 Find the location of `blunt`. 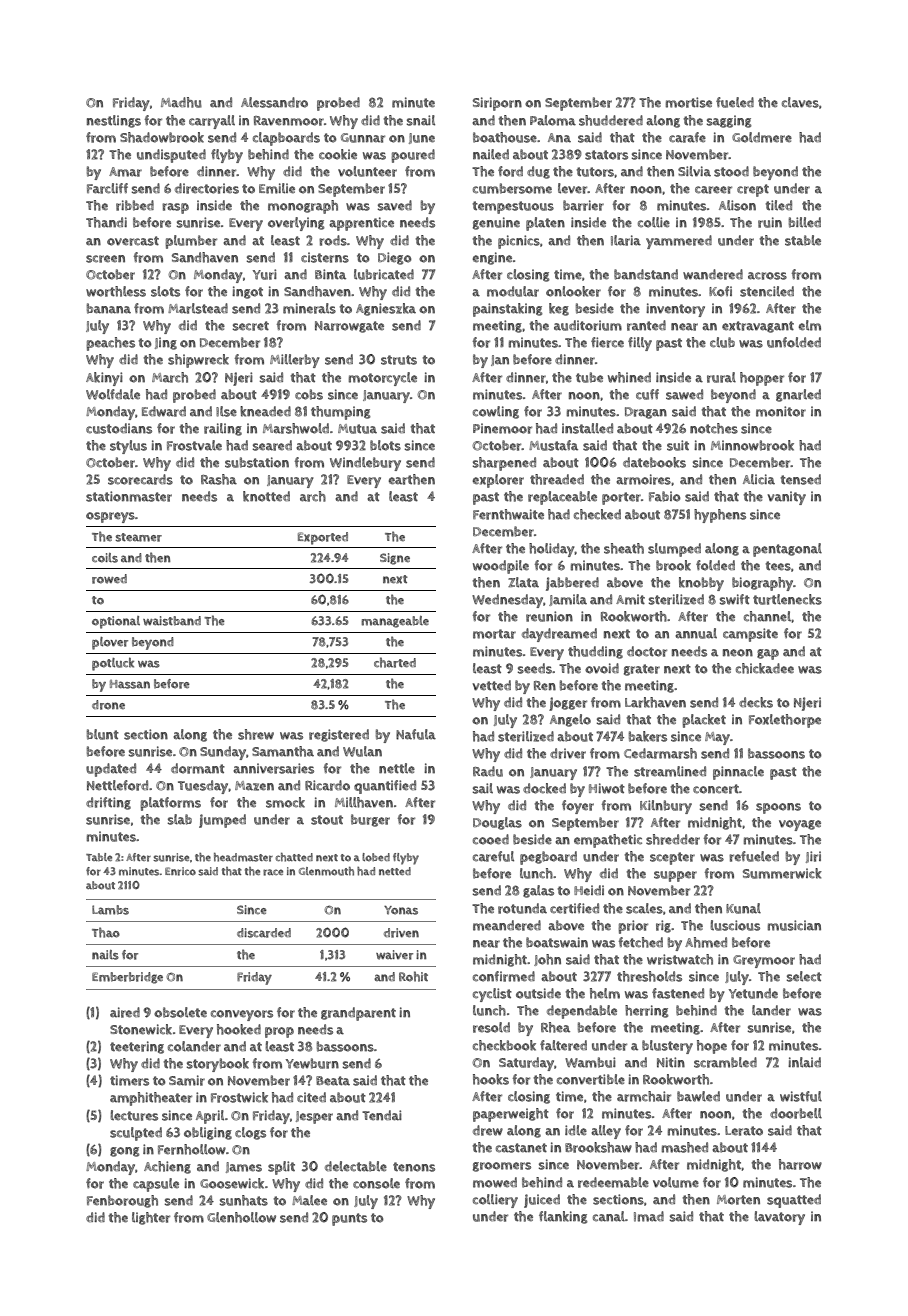

blunt is located at coordinates (102, 734).
